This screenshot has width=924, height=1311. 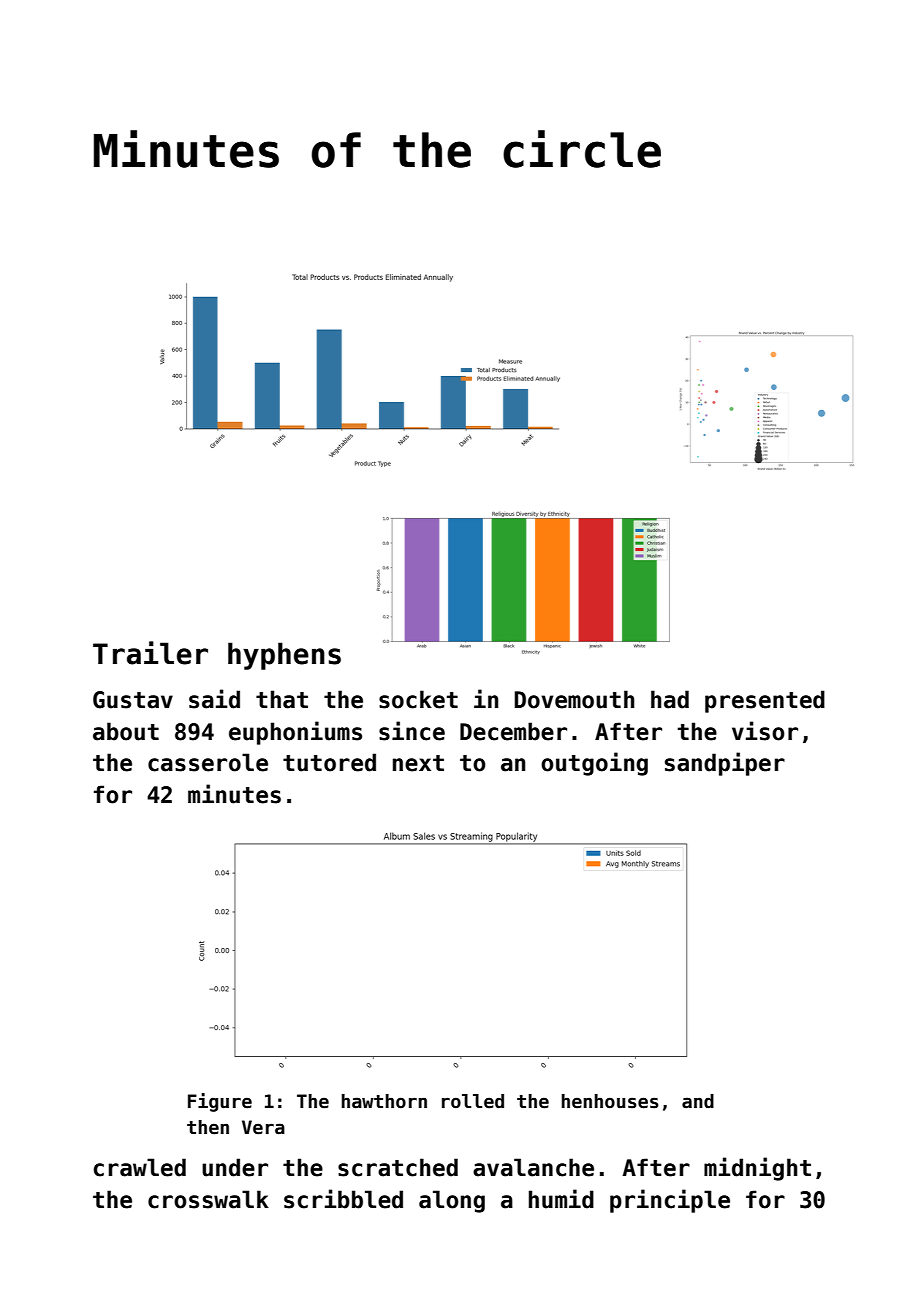 What do you see at coordinates (594, 764) in the screenshot?
I see `outgoing` at bounding box center [594, 764].
